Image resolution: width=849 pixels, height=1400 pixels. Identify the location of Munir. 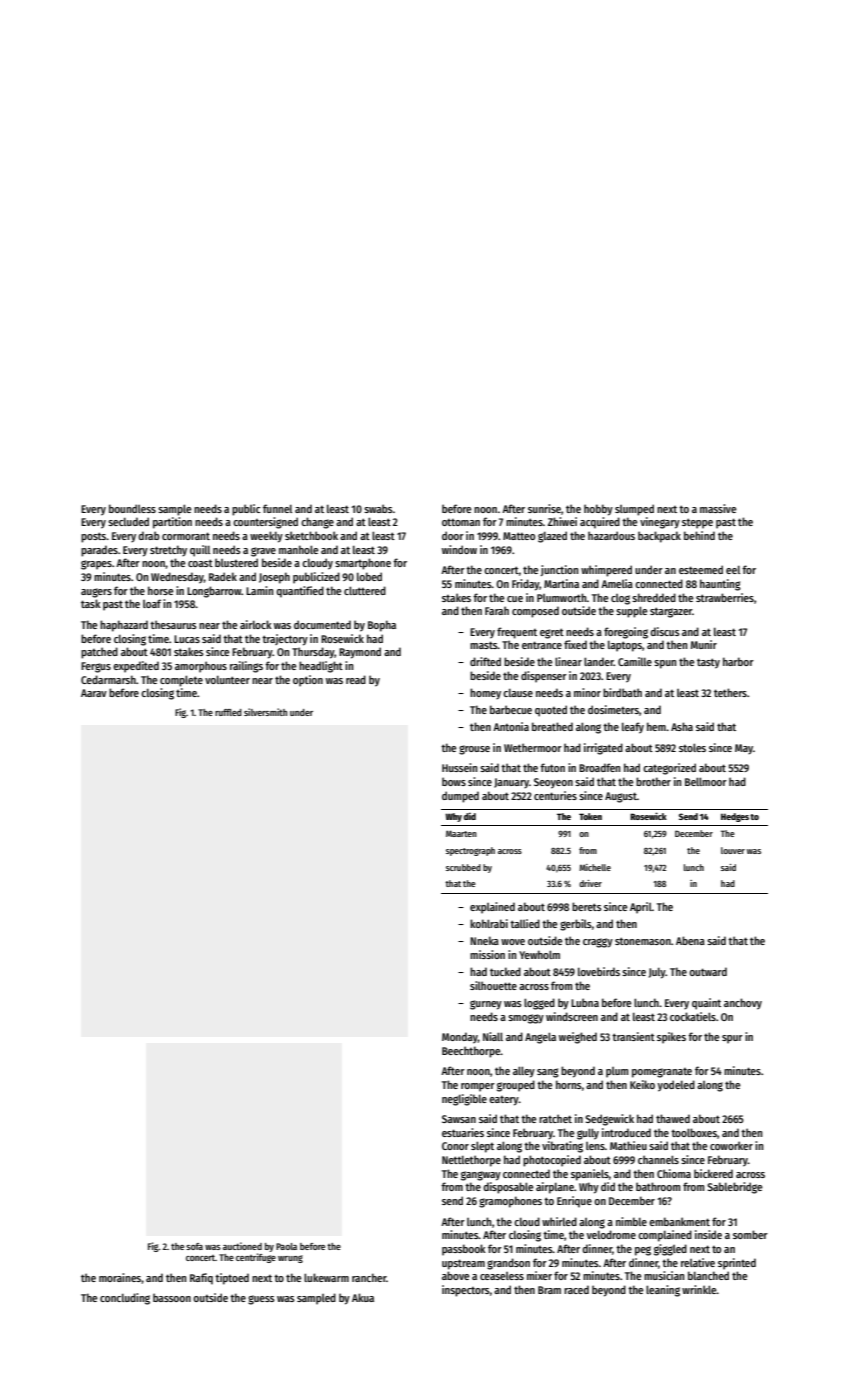
(704, 644).
